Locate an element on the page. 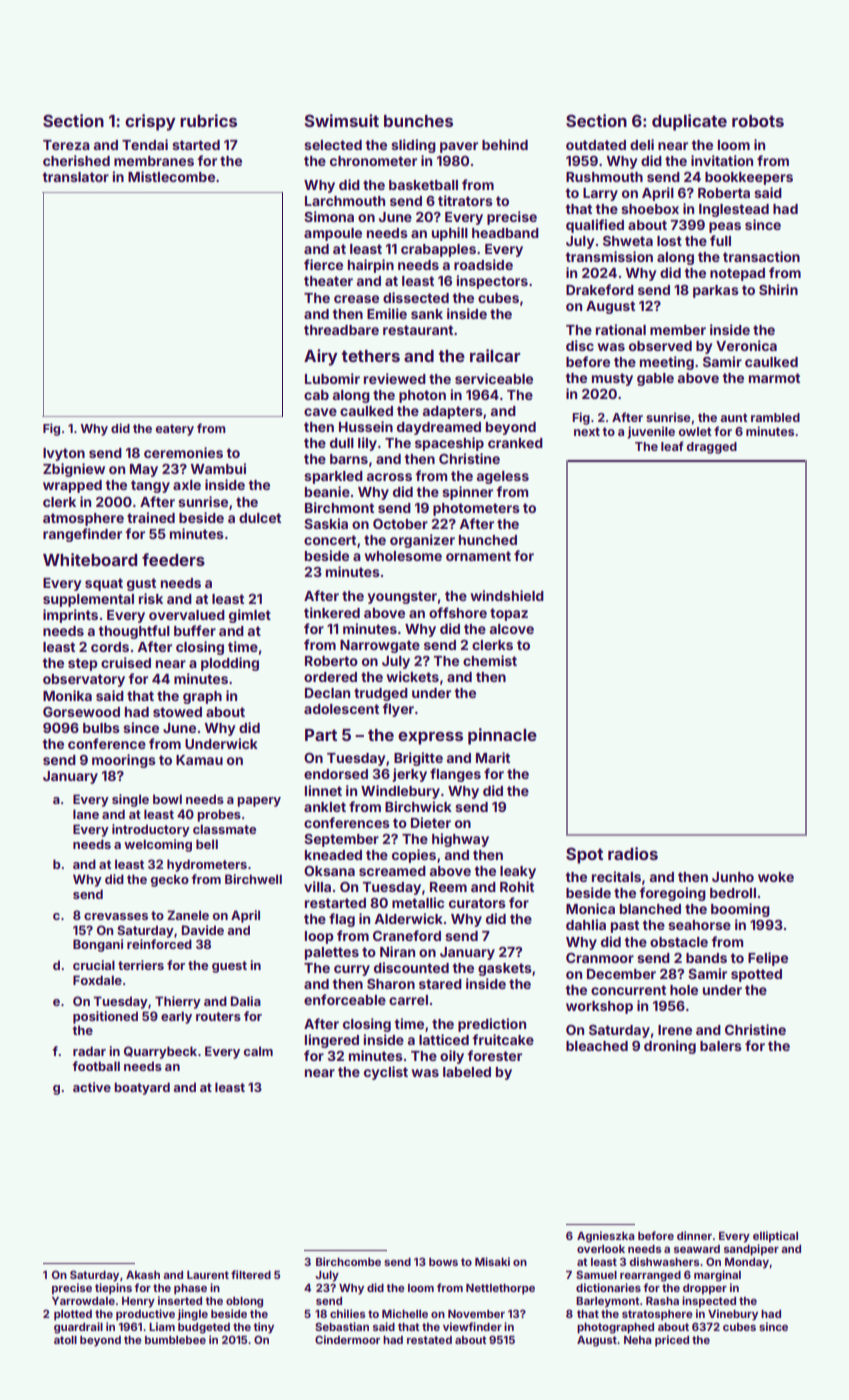 The image size is (849, 1400). Foxdale is located at coordinates (97, 980).
